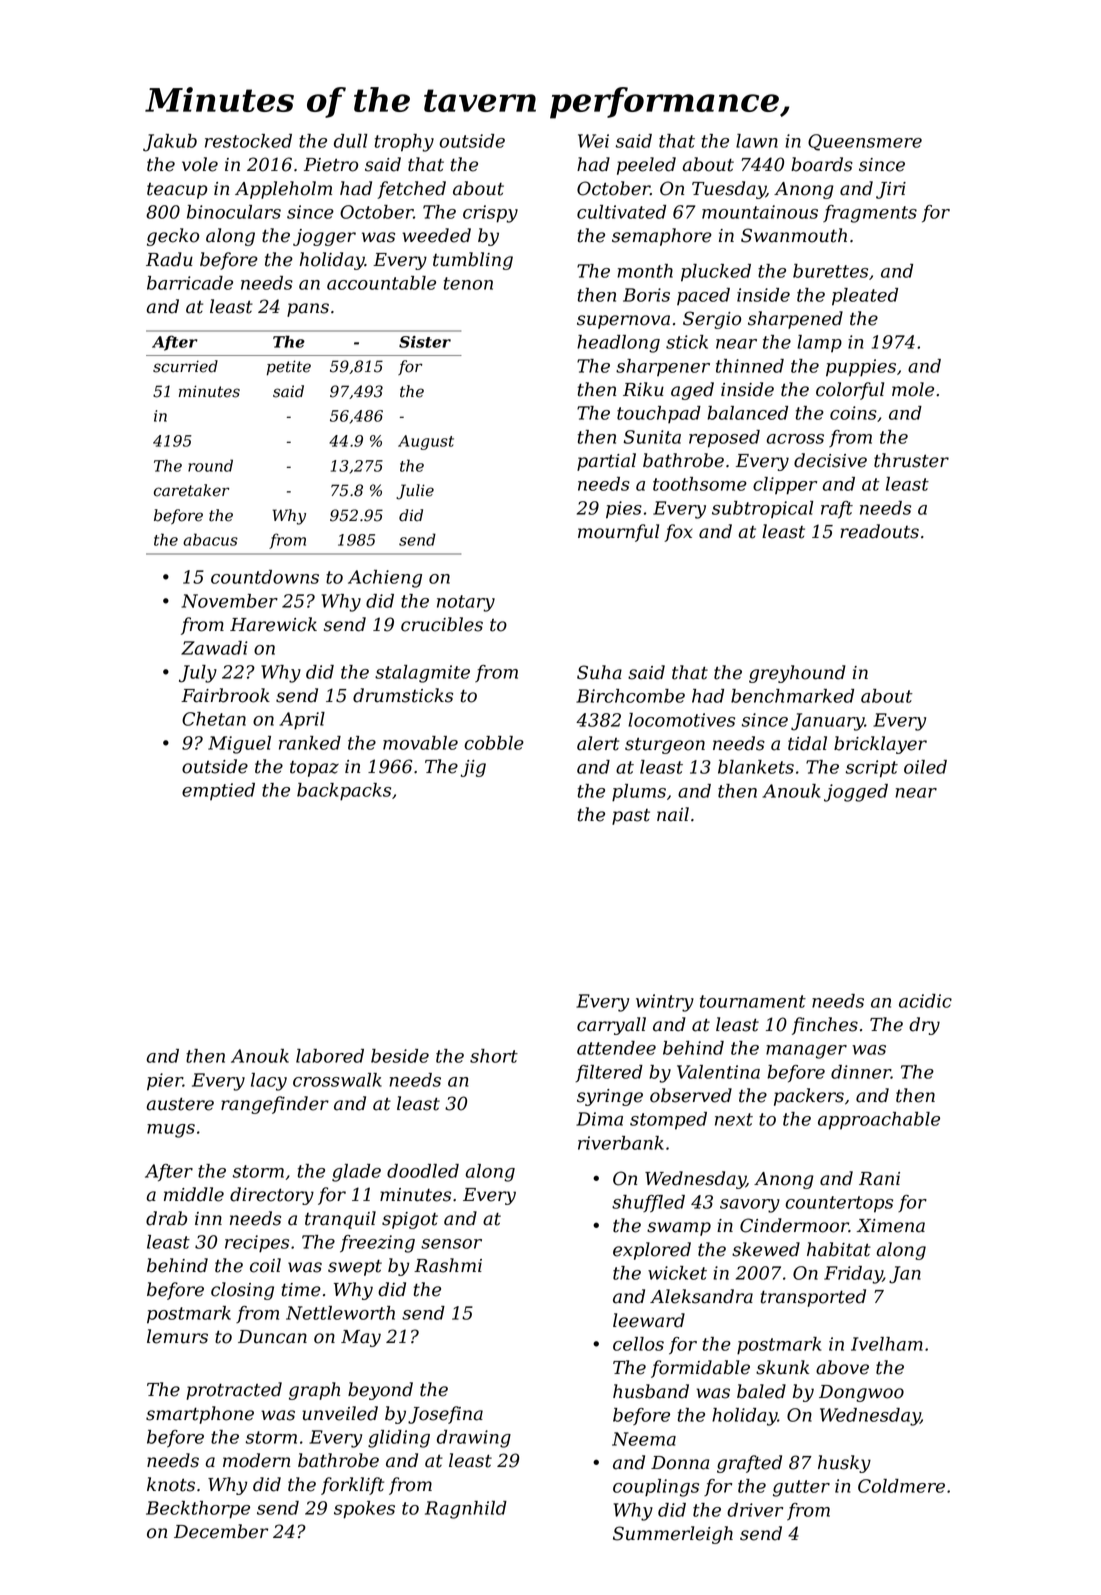 The width and height of the screenshot is (1101, 1595). What do you see at coordinates (782, 1367) in the screenshot?
I see `skunk` at bounding box center [782, 1367].
